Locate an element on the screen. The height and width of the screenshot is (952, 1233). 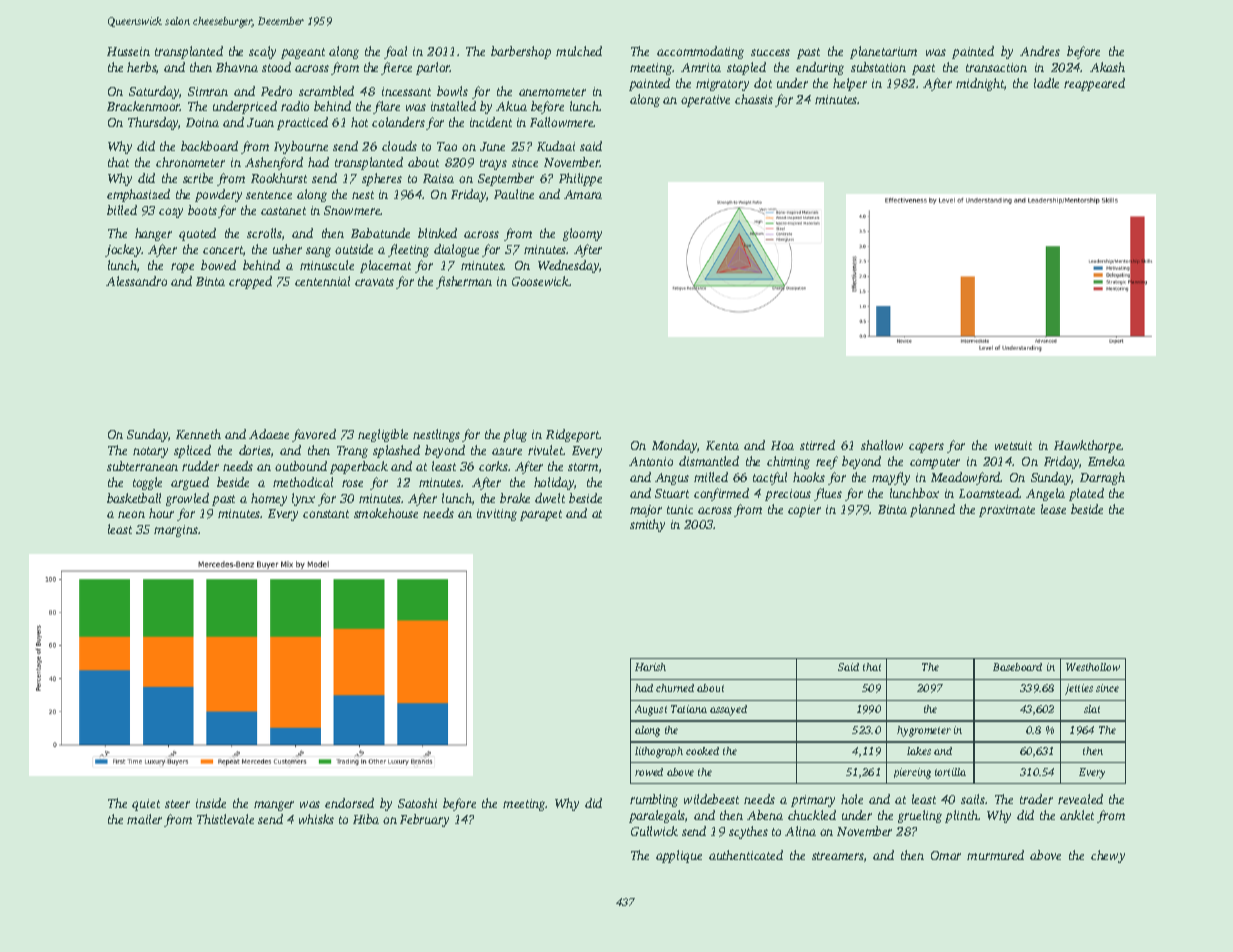
reef is located at coordinates (827, 462).
